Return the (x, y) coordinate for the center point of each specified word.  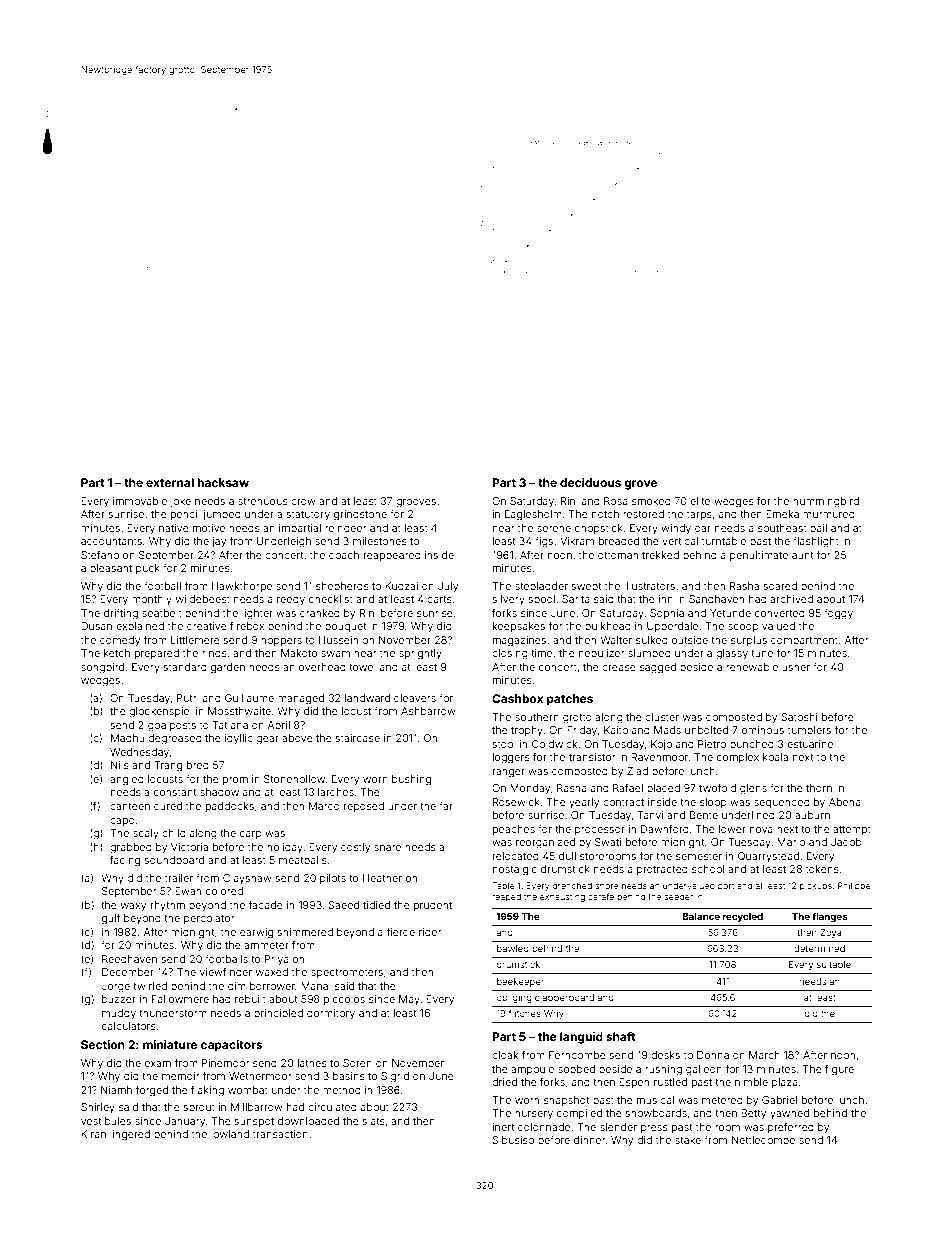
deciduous (590, 482)
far (446, 806)
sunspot (254, 1122)
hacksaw (223, 482)
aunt (802, 555)
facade (266, 904)
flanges (830, 917)
